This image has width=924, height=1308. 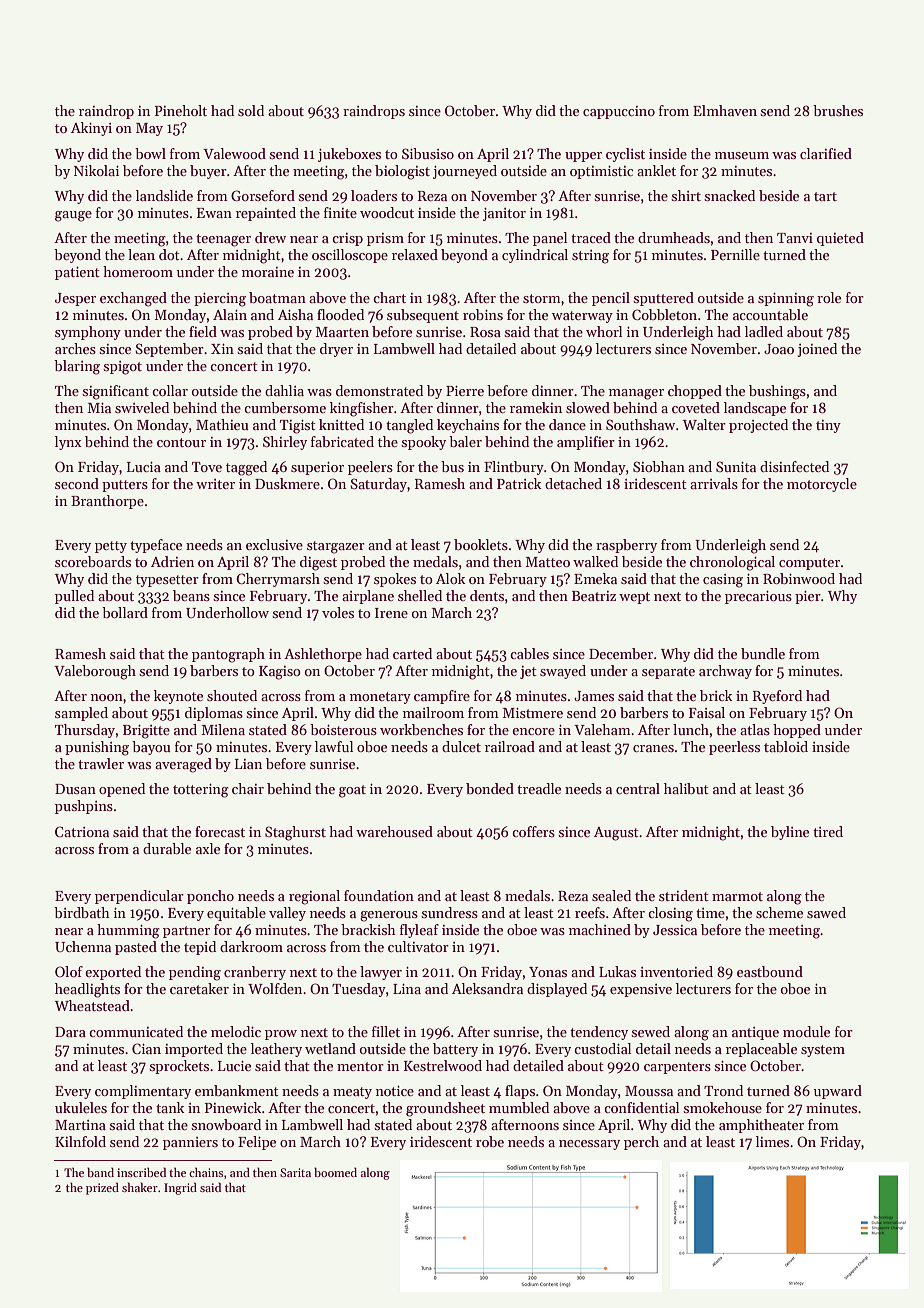 What do you see at coordinates (423, 316) in the image?
I see `subsequent` at bounding box center [423, 316].
